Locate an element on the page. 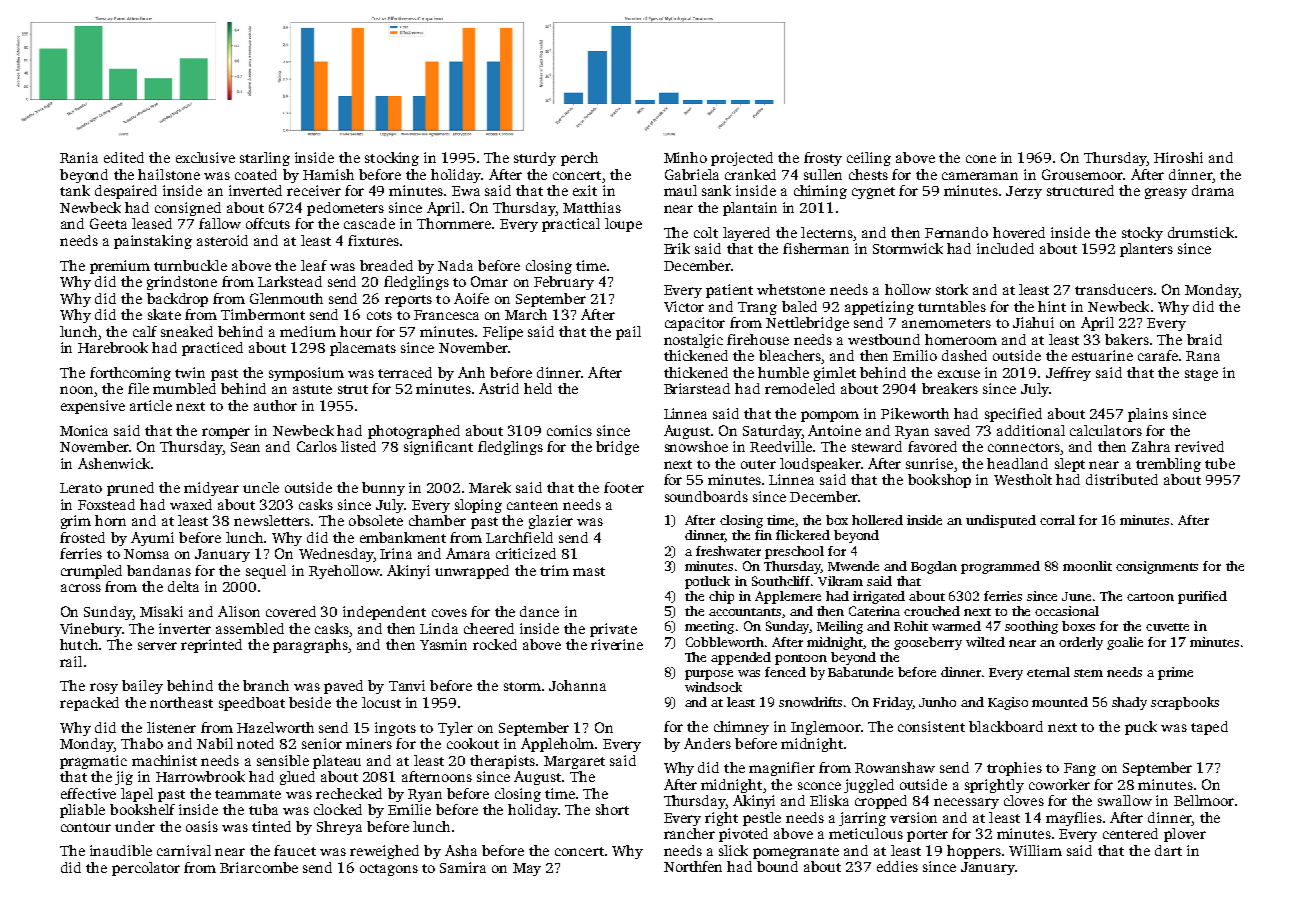  Sean is located at coordinates (245, 447).
